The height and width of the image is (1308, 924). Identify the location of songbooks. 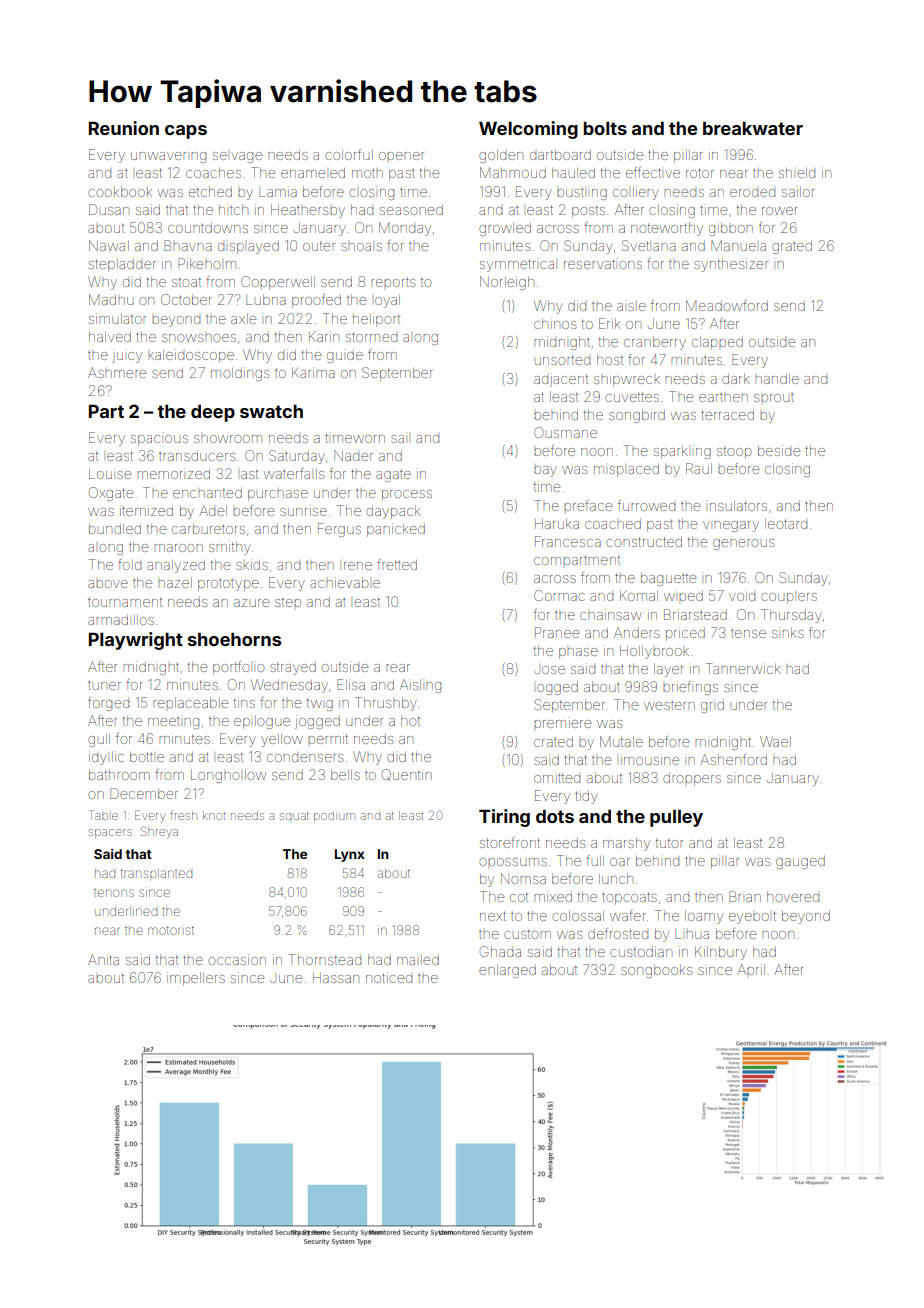
(656, 971).
